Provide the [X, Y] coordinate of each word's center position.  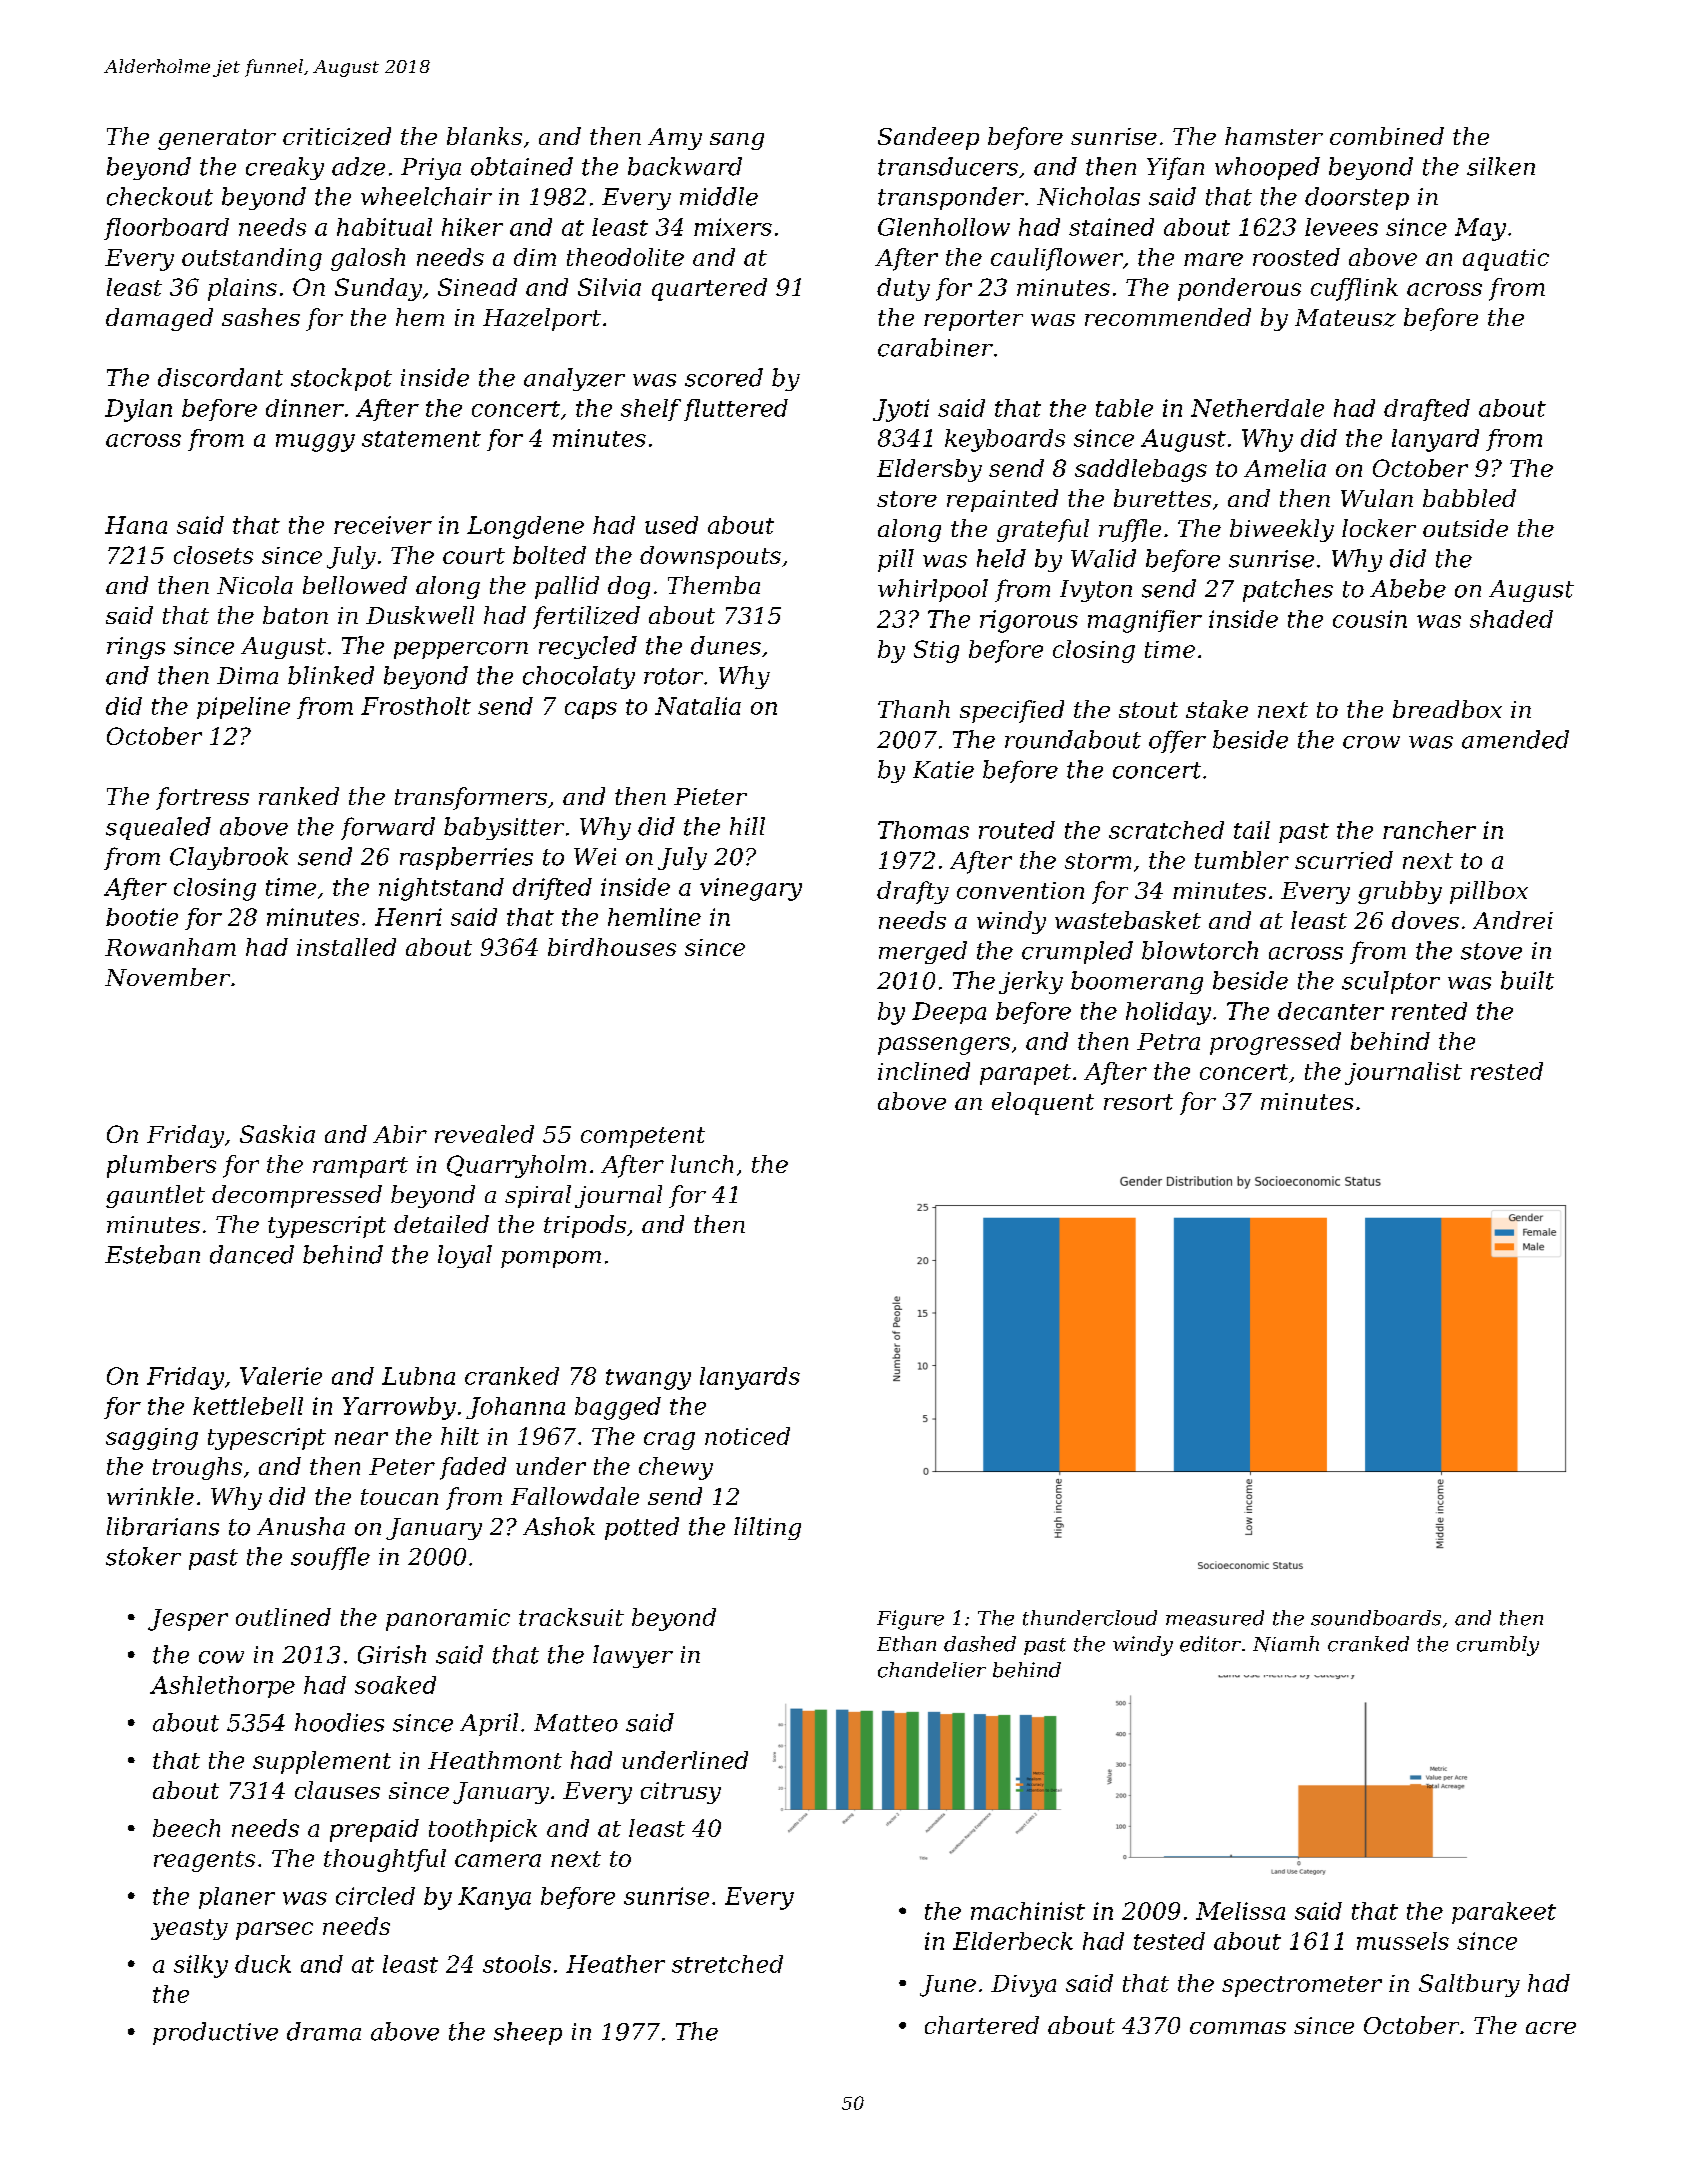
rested [1507, 1071]
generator [217, 139]
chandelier [932, 1670]
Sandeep [928, 138]
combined [1387, 136]
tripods [585, 1226]
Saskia [277, 1134]
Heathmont [495, 1760]
